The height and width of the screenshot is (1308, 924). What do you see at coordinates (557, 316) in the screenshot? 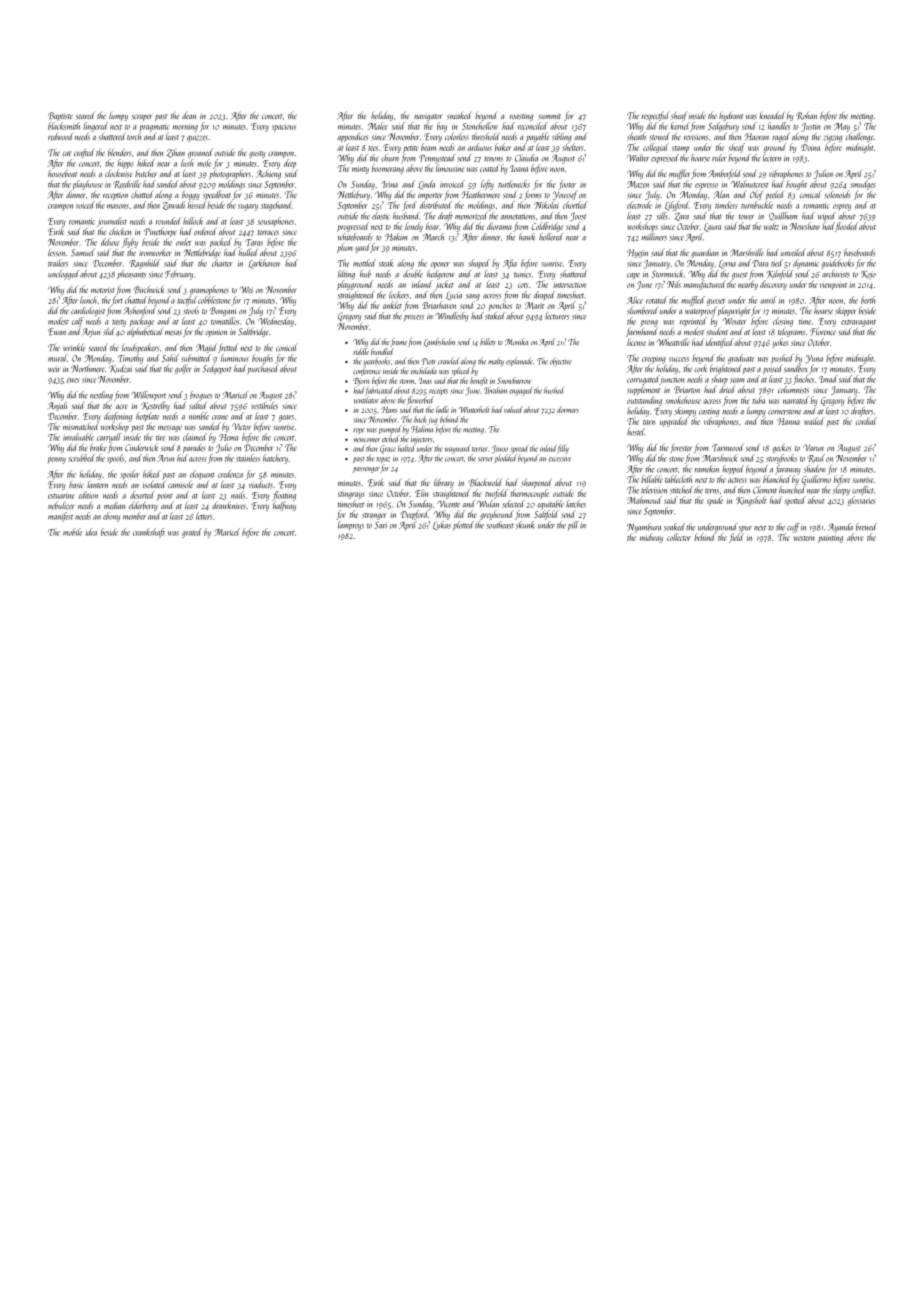
I see `lecturers` at bounding box center [557, 316].
